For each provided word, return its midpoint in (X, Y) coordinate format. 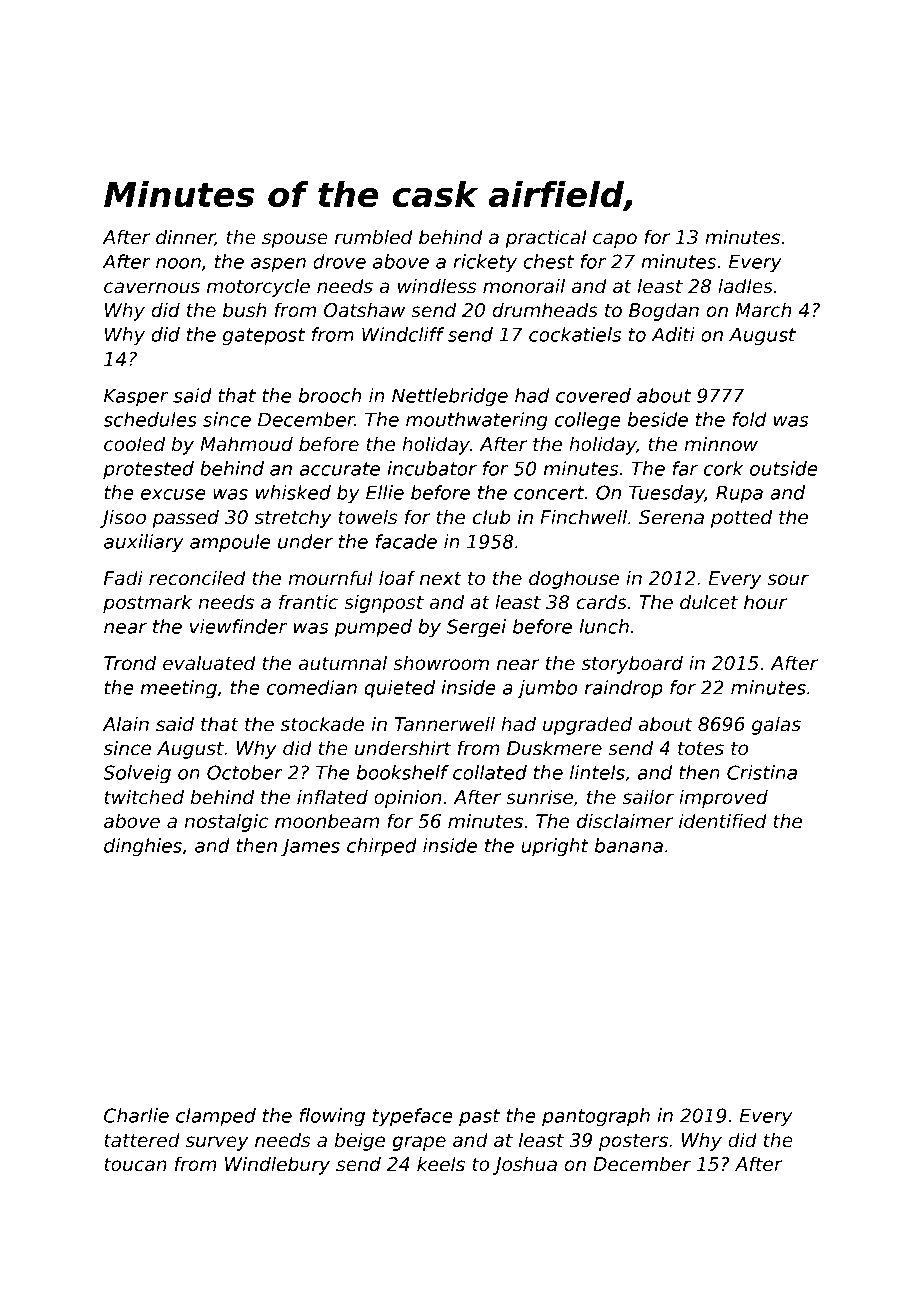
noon (178, 263)
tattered (142, 1140)
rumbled (374, 237)
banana (629, 845)
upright (555, 847)
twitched (144, 797)
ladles (745, 286)
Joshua (525, 1165)
